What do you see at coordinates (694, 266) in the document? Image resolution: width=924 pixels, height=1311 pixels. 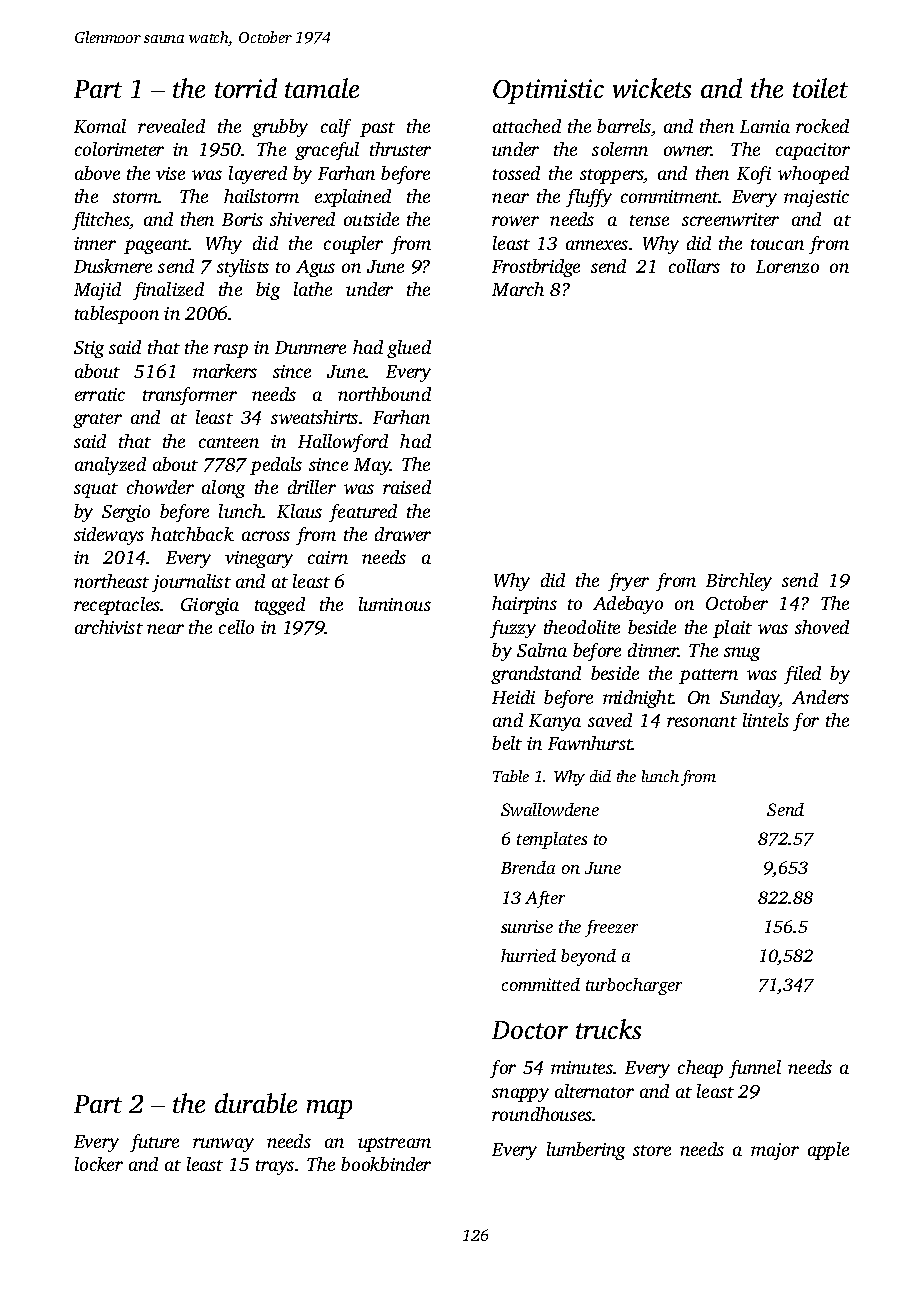 I see `collars` at bounding box center [694, 266].
